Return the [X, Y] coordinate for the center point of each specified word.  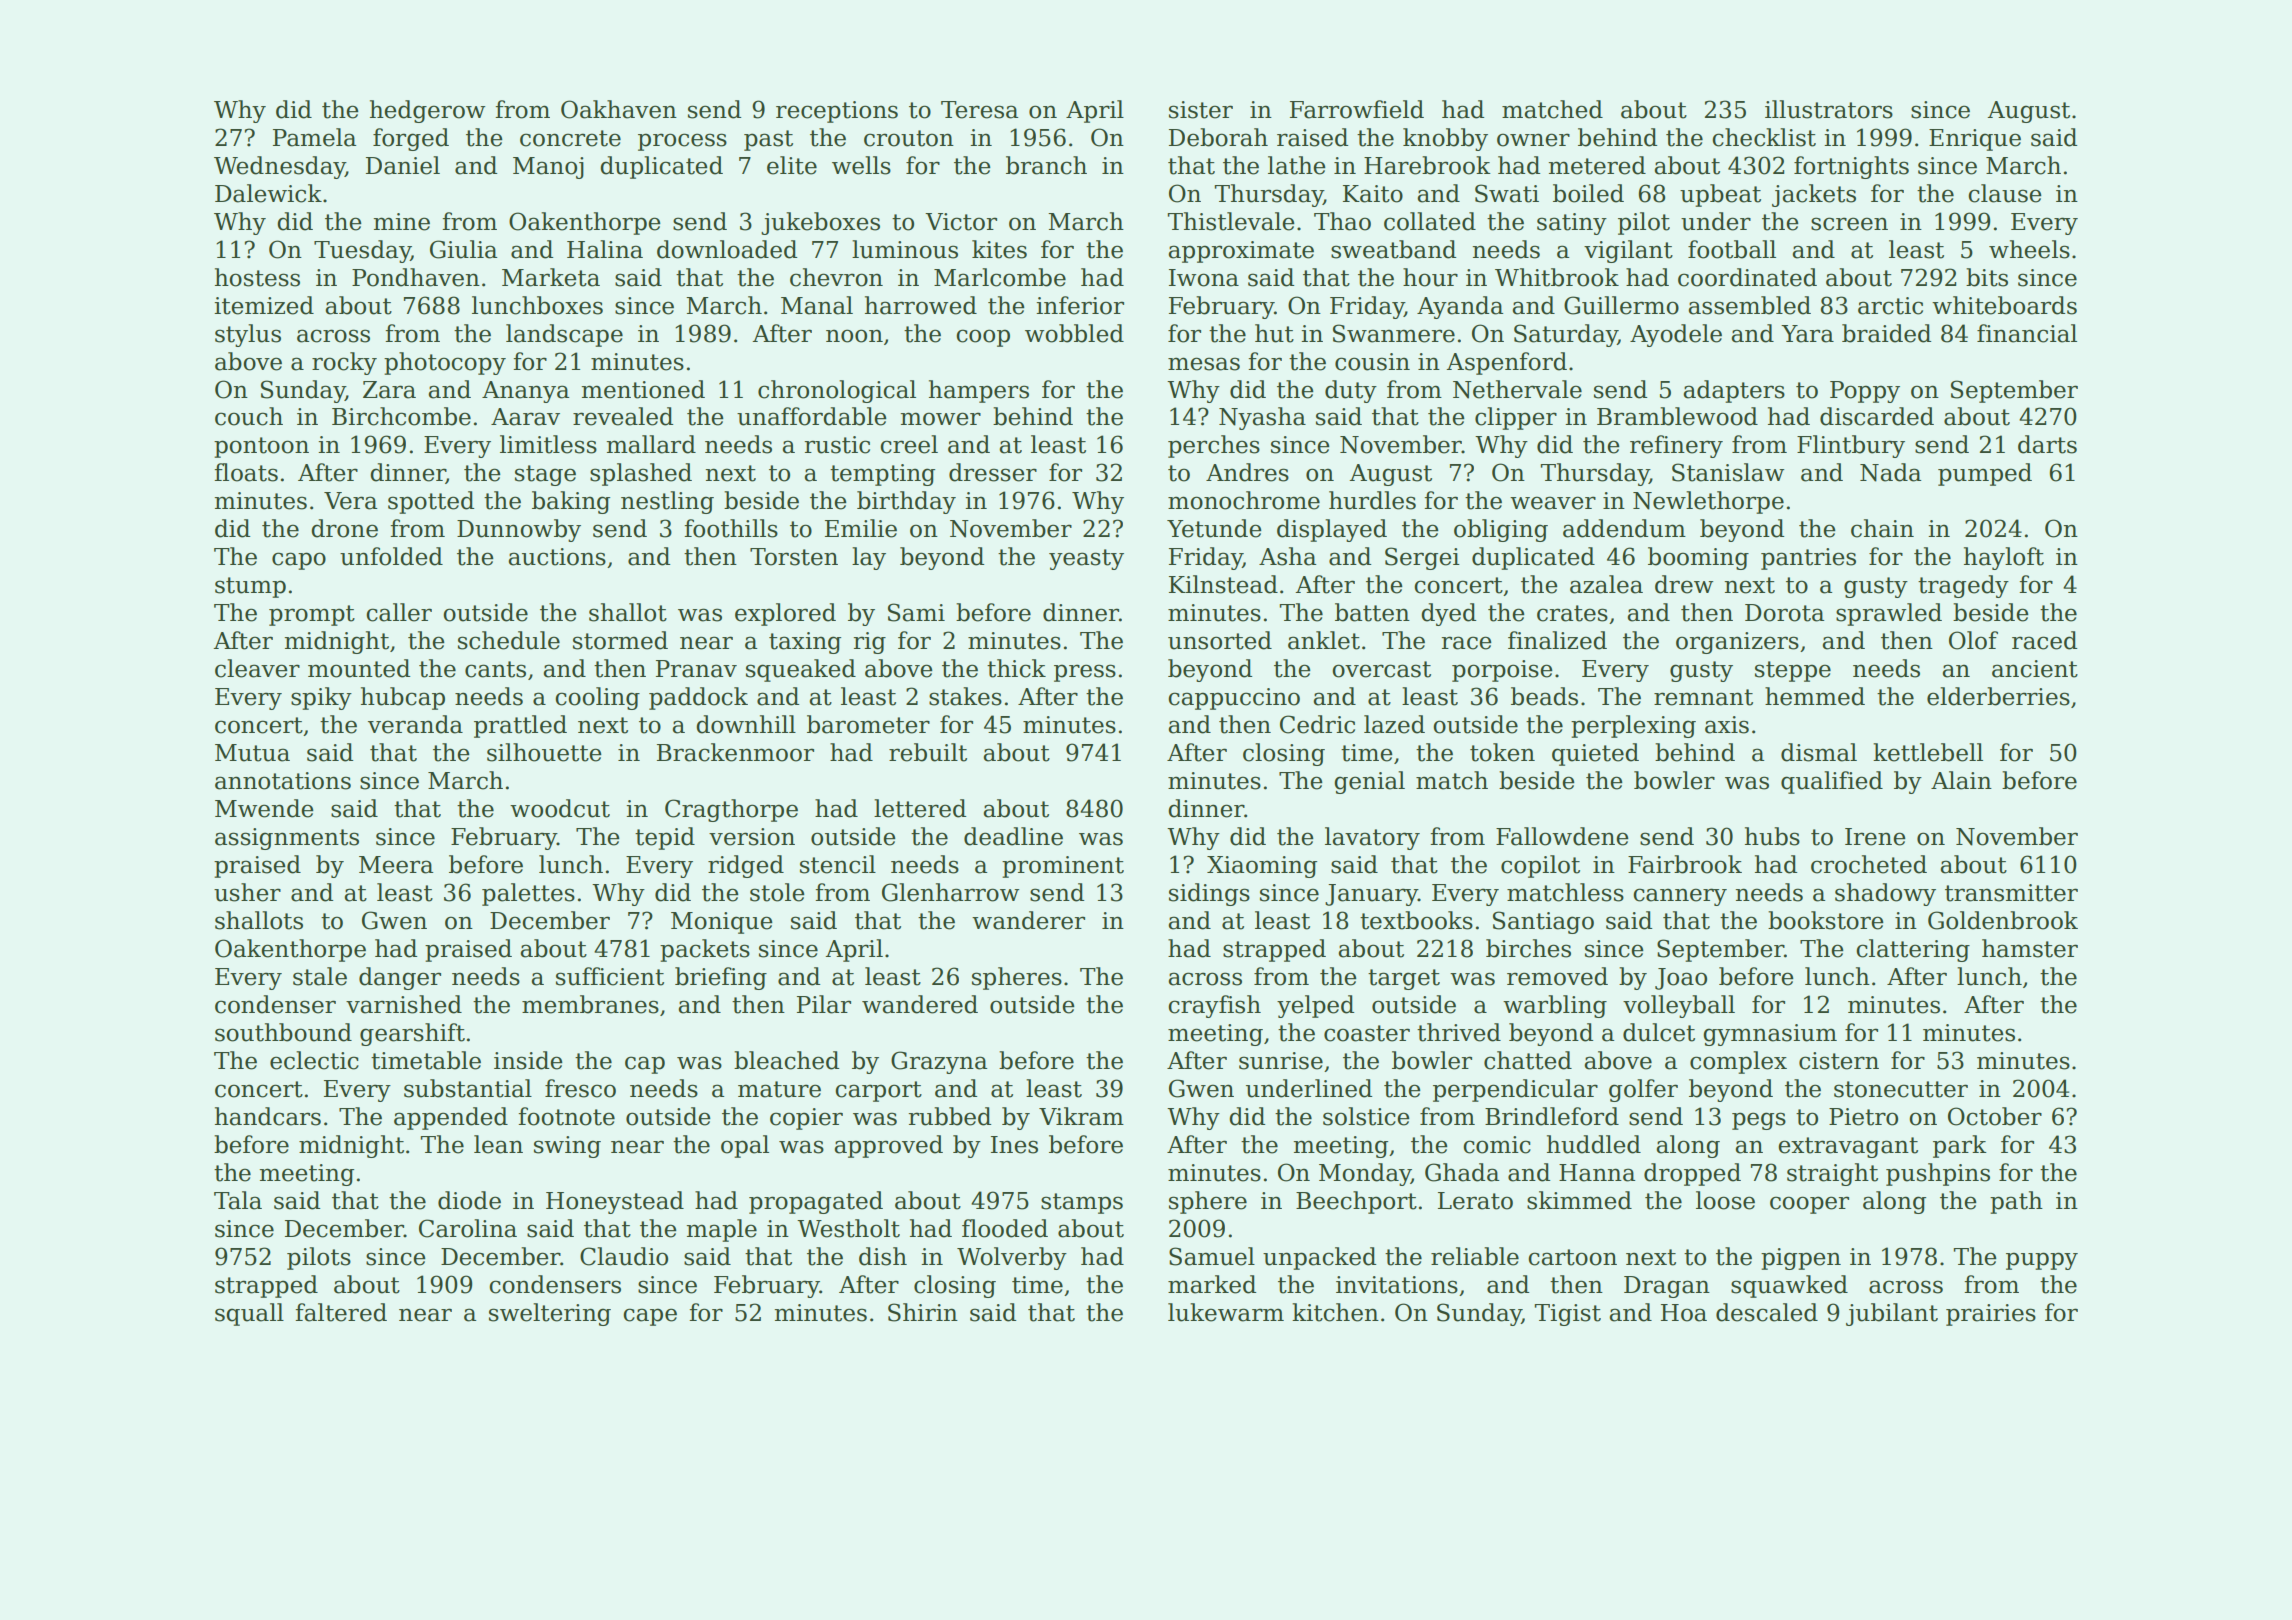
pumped [1985, 474]
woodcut [560, 808]
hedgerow [427, 111]
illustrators [1829, 109]
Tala [238, 1200]
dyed [1448, 614]
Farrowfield [1357, 109]
